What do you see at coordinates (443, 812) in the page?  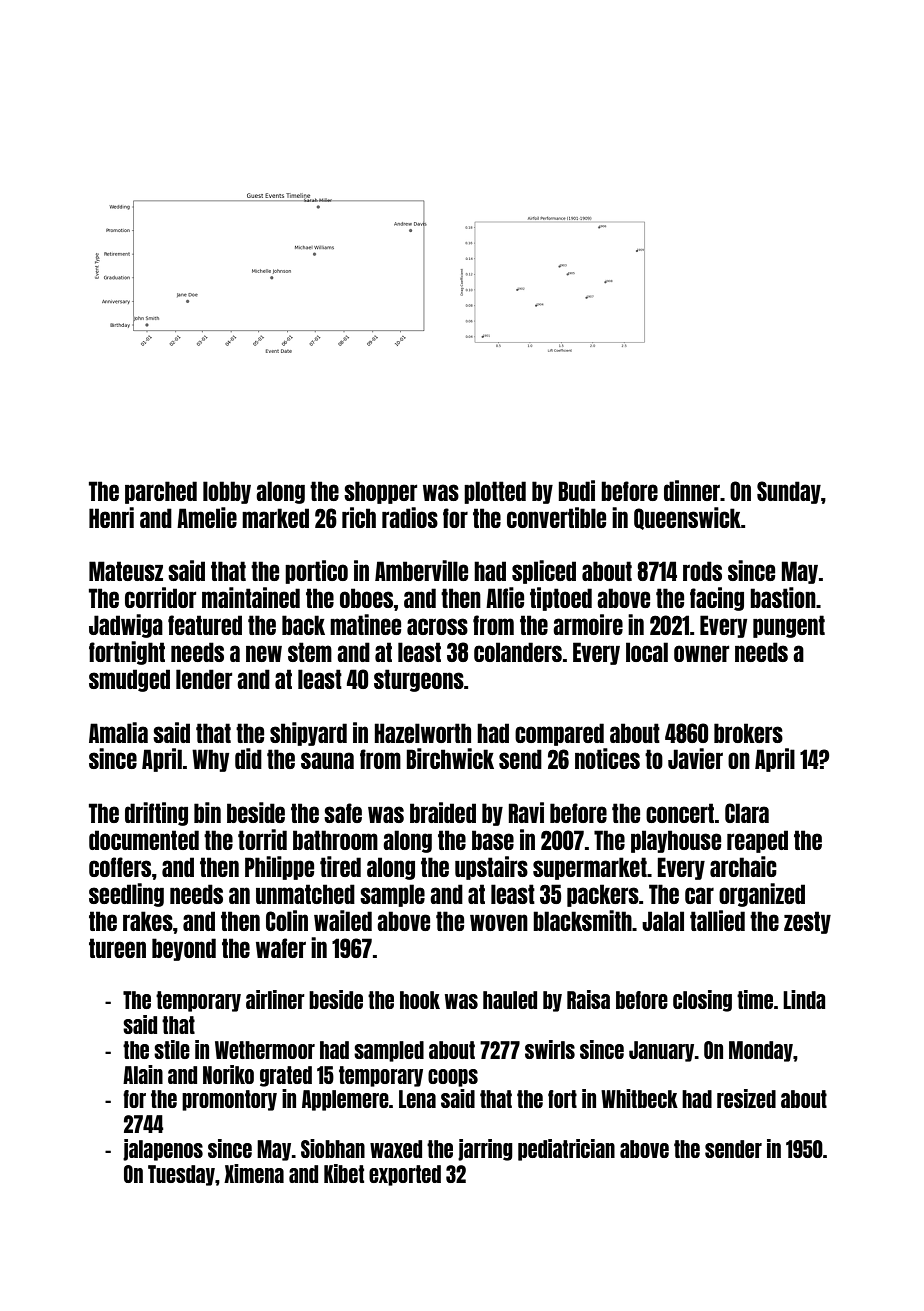 I see `braided` at bounding box center [443, 812].
